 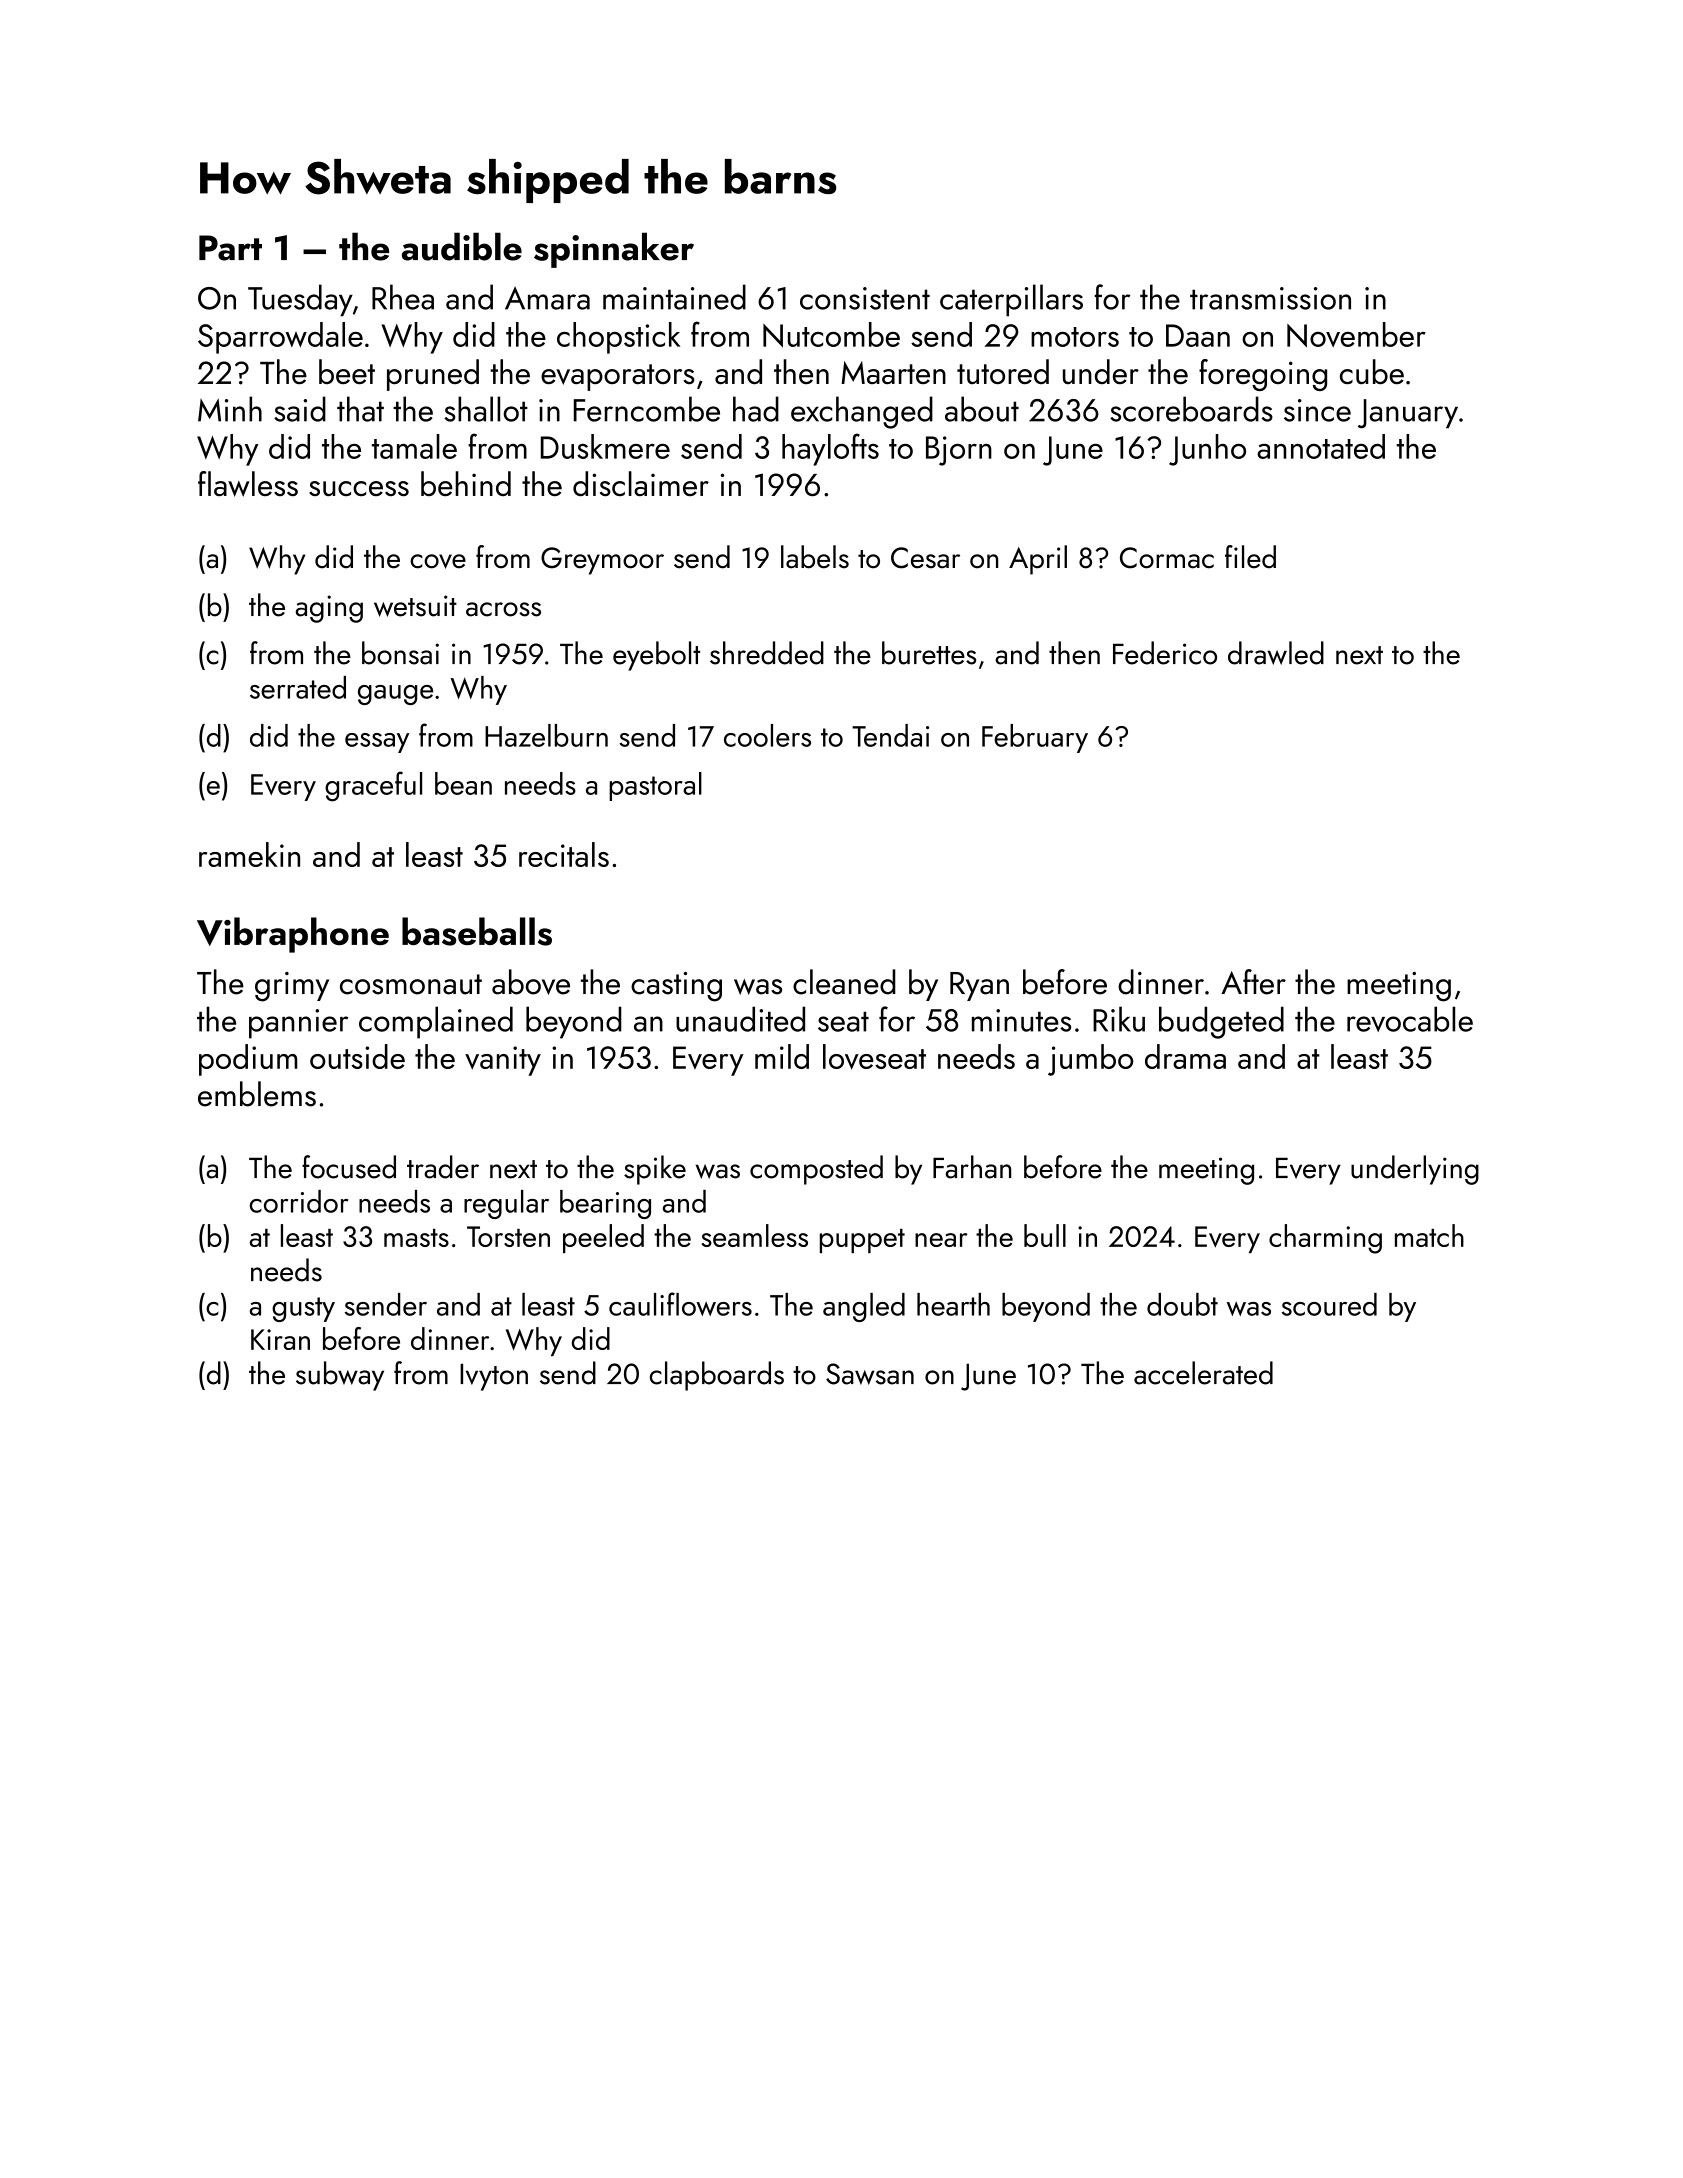 I want to click on After, so click(x=1253, y=982).
